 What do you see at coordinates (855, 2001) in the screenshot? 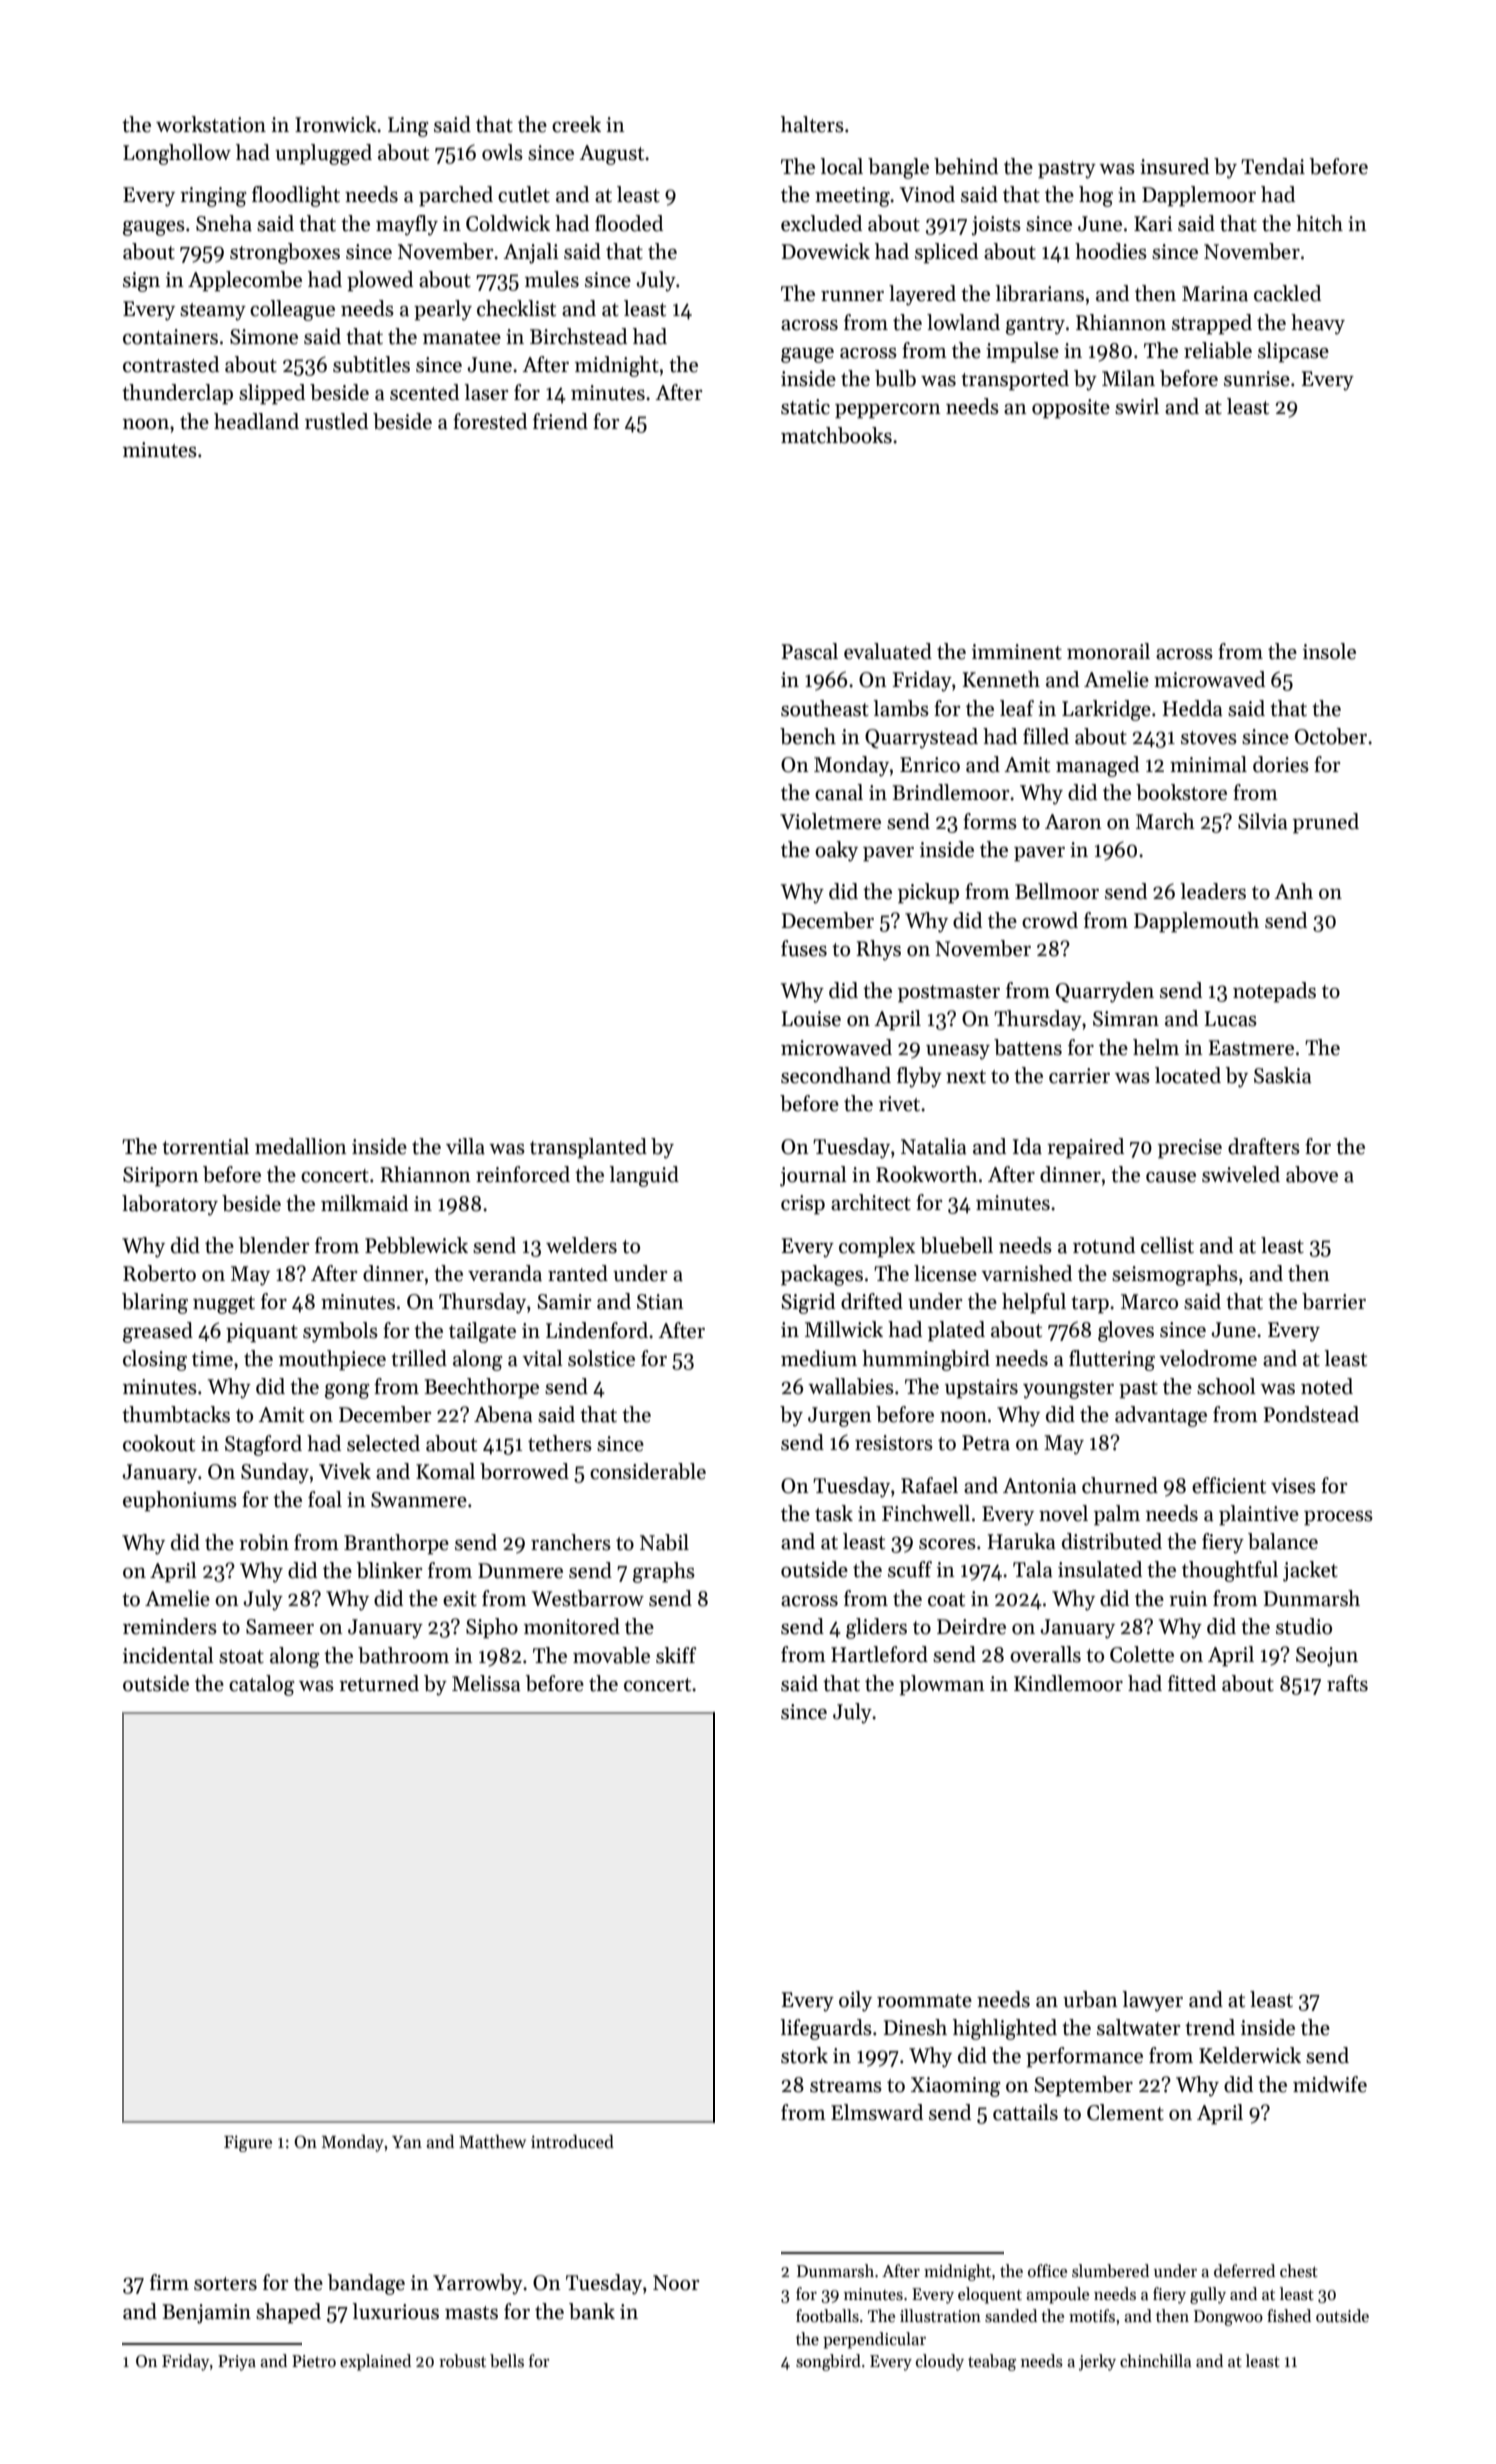
I see `oily` at bounding box center [855, 2001].
